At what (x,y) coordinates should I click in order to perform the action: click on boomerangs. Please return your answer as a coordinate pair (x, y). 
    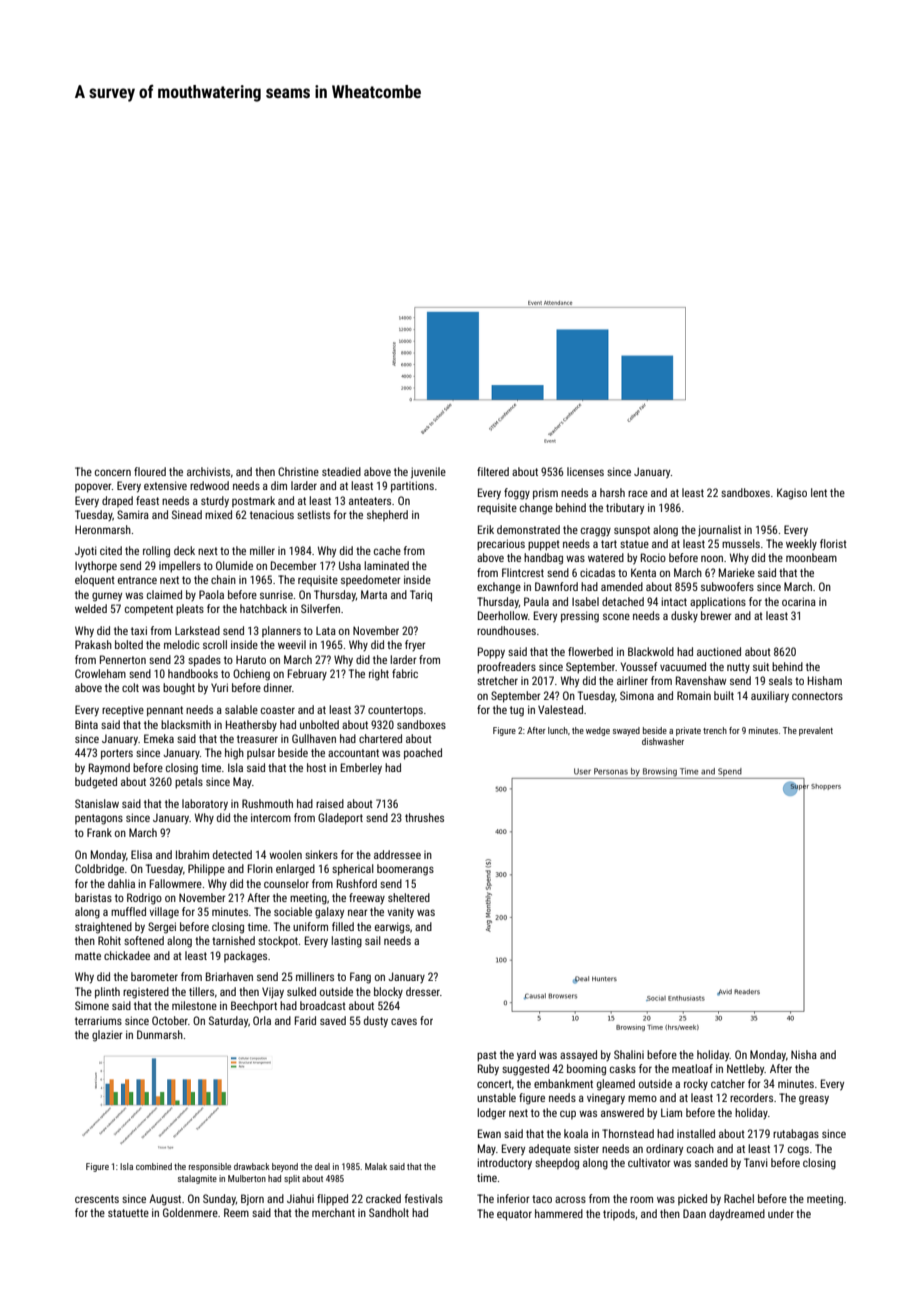
    Looking at the image, I should click on (405, 870).
